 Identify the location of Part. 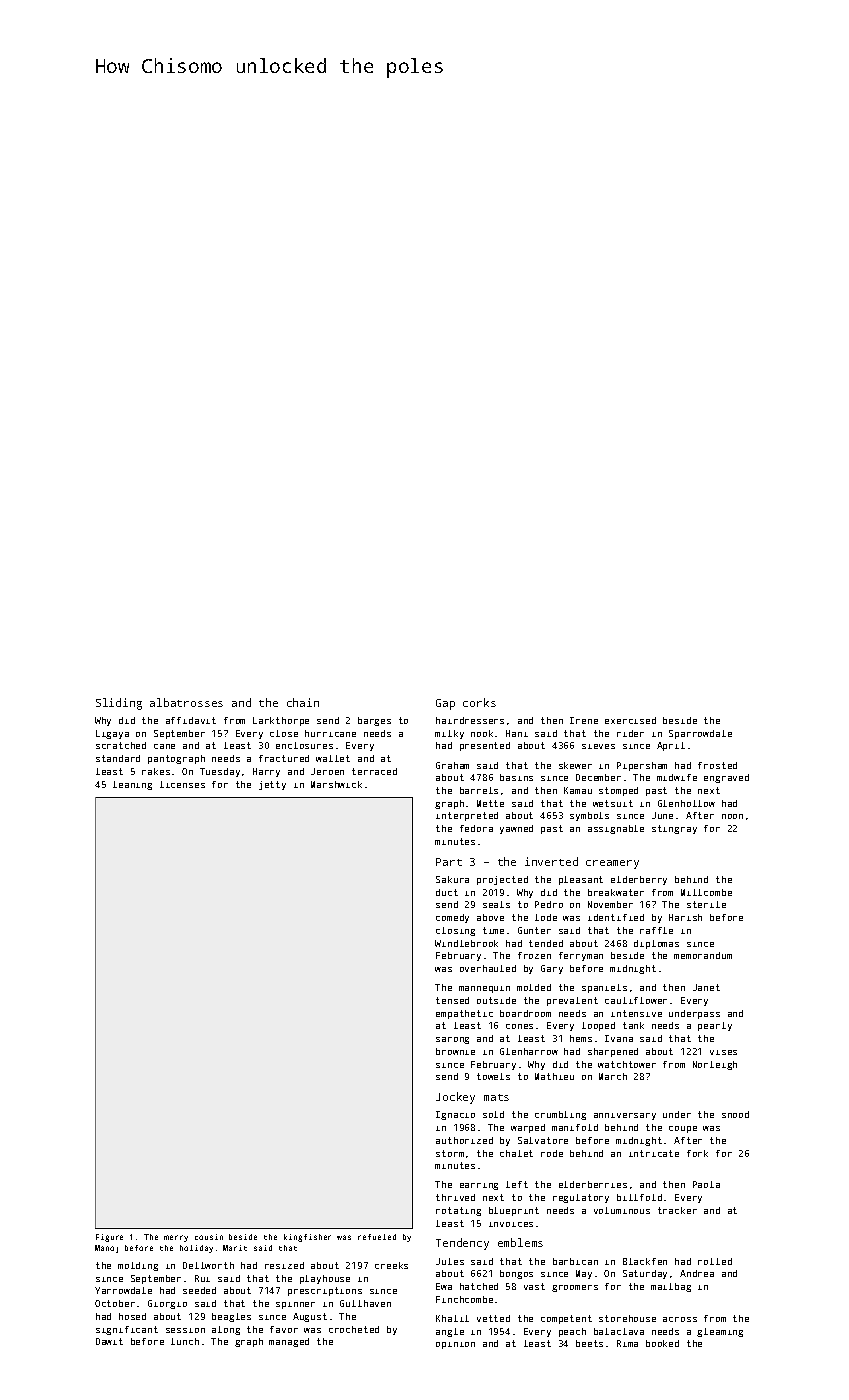
(449, 862).
